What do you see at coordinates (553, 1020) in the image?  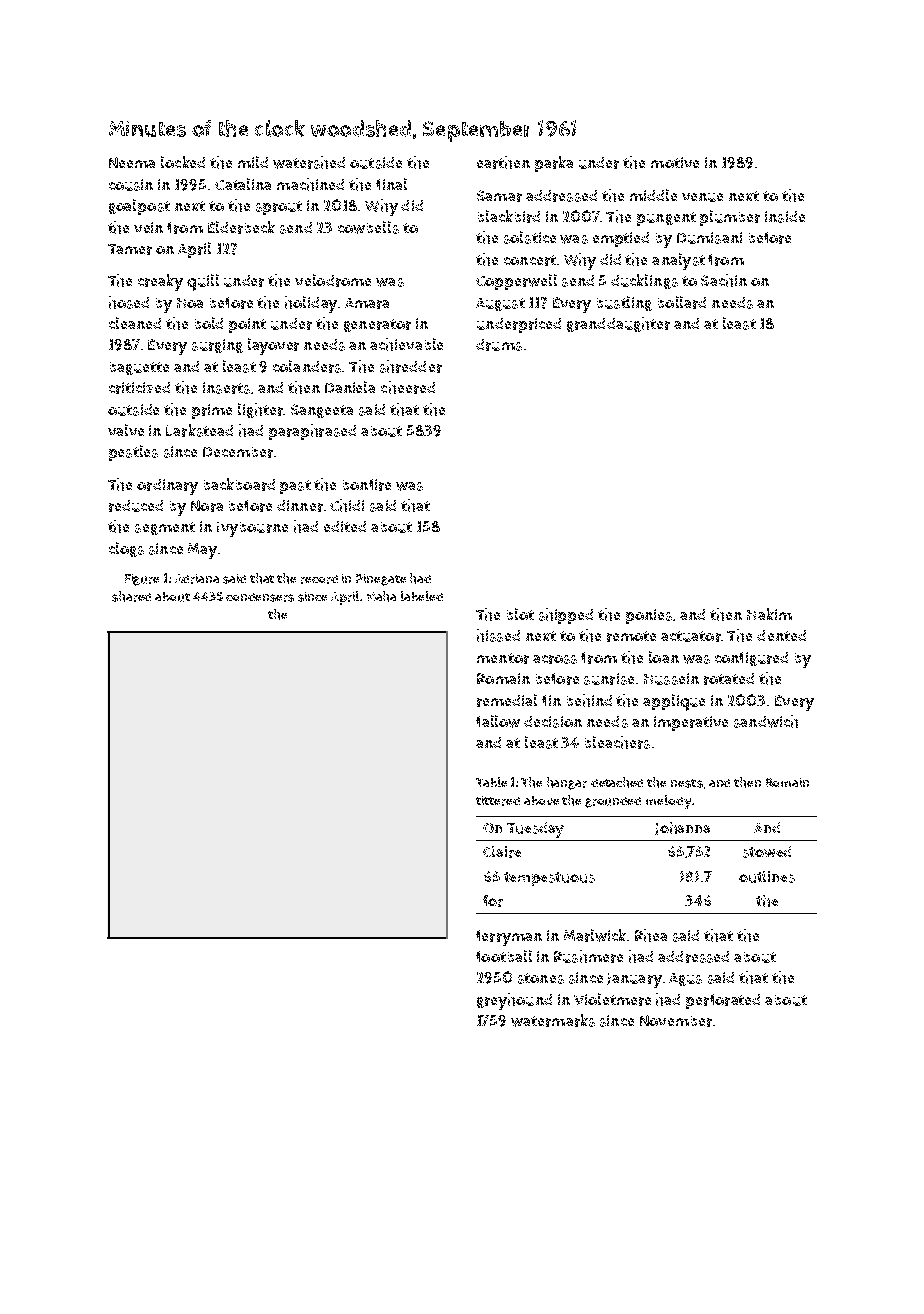 I see `watermarks` at bounding box center [553, 1020].
